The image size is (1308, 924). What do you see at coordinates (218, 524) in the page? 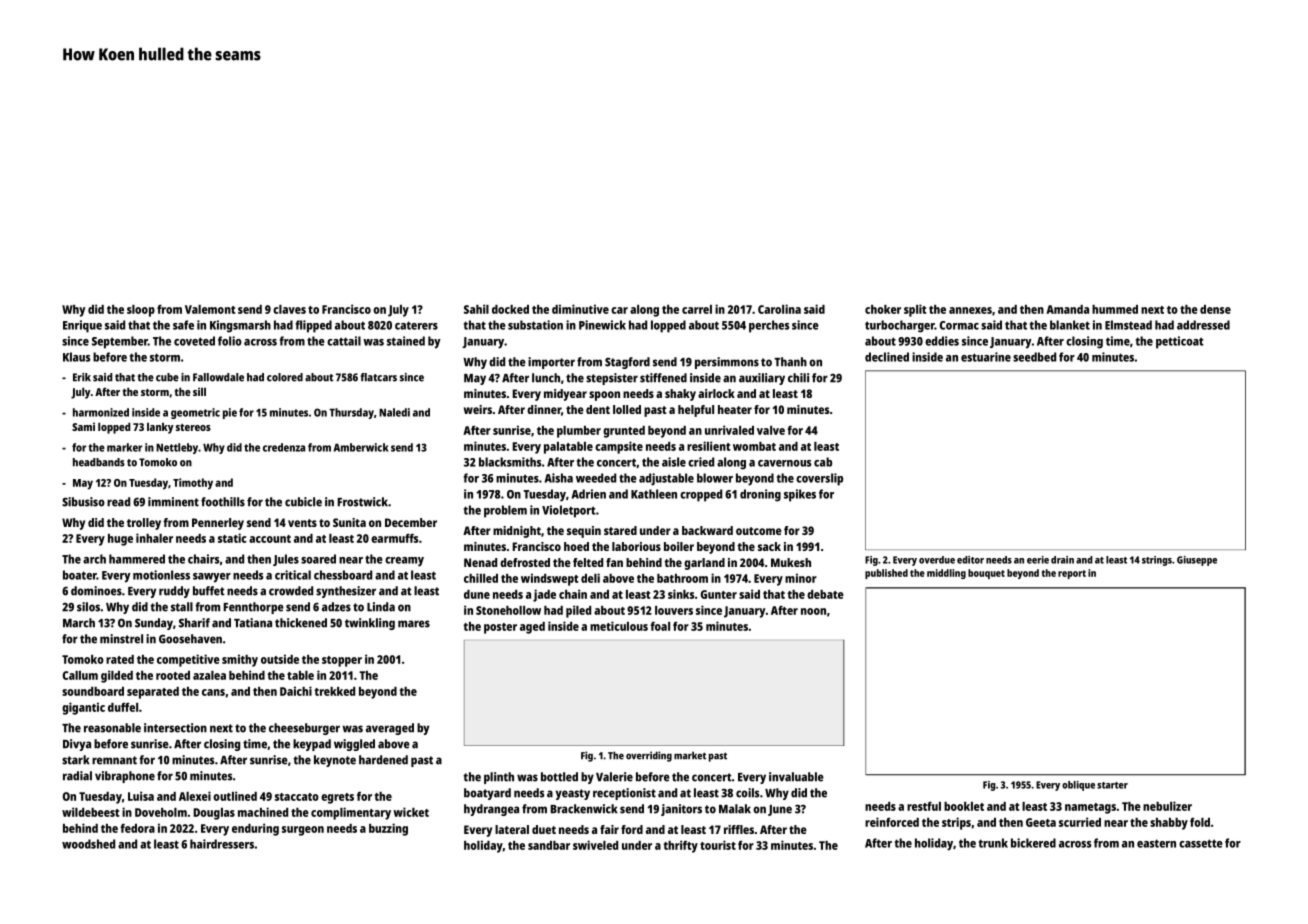
I see `Pennerley` at bounding box center [218, 524].
